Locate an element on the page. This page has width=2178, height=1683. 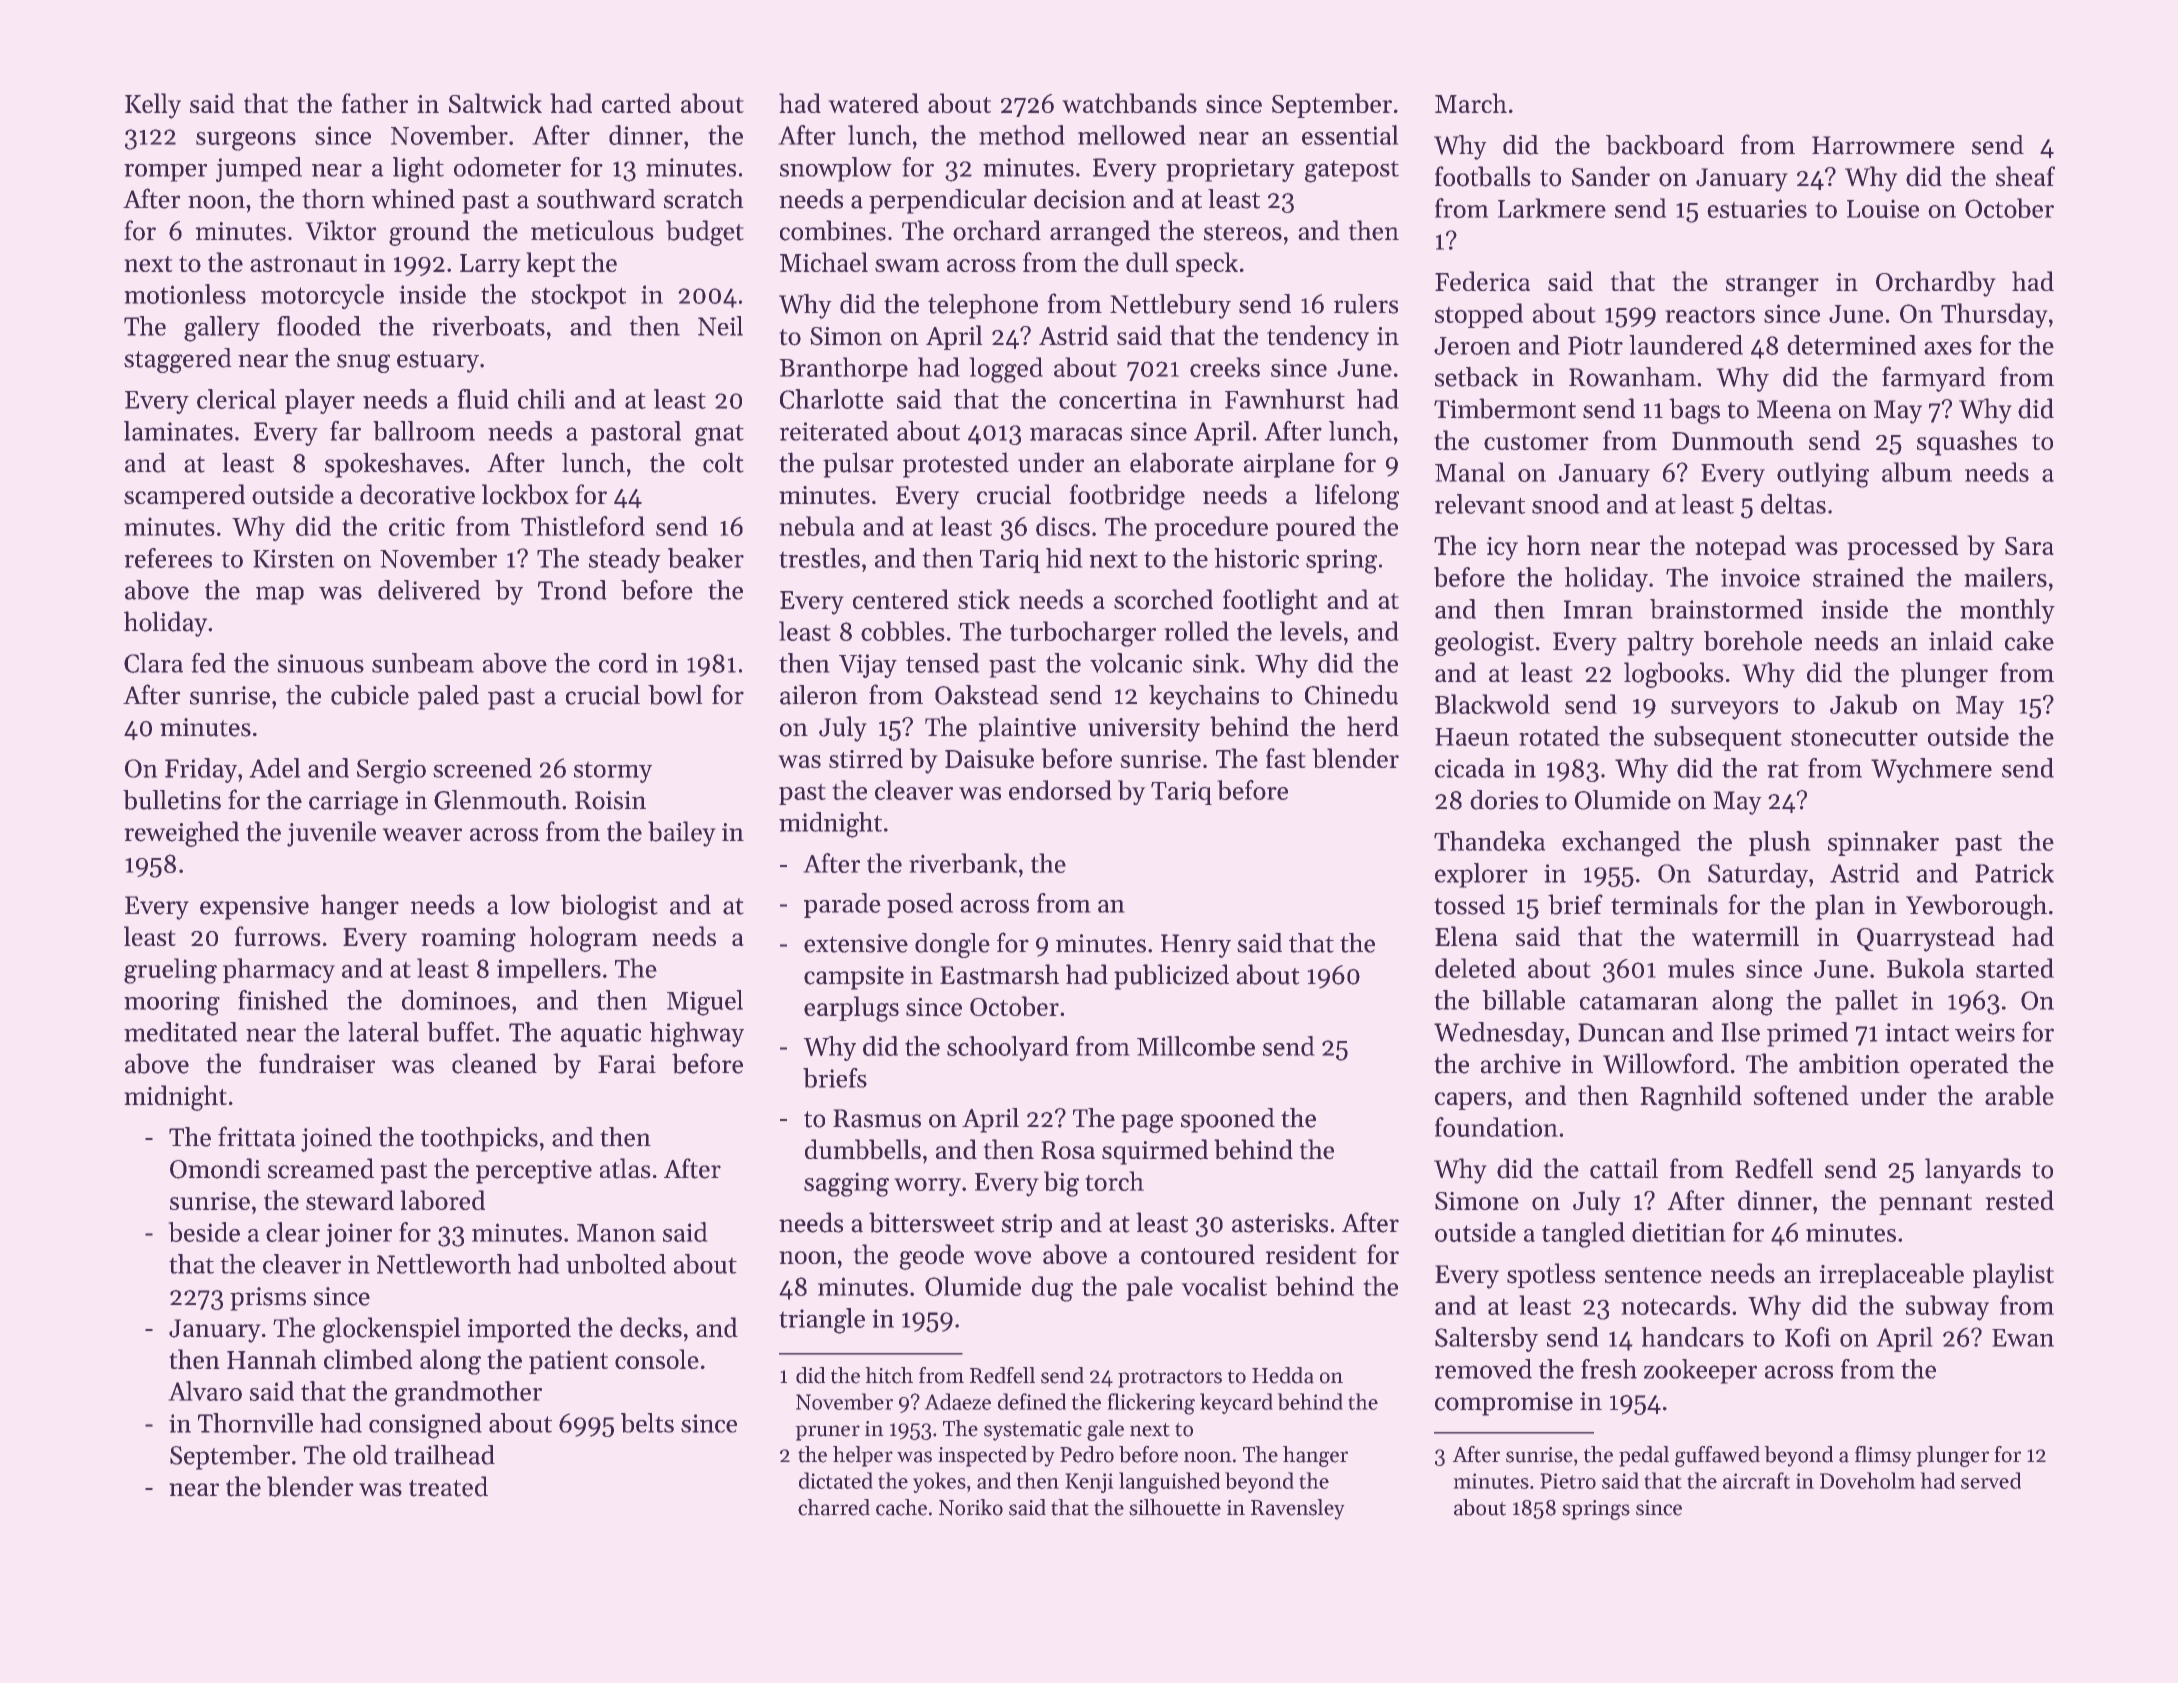
estuaries is located at coordinates (1757, 208).
